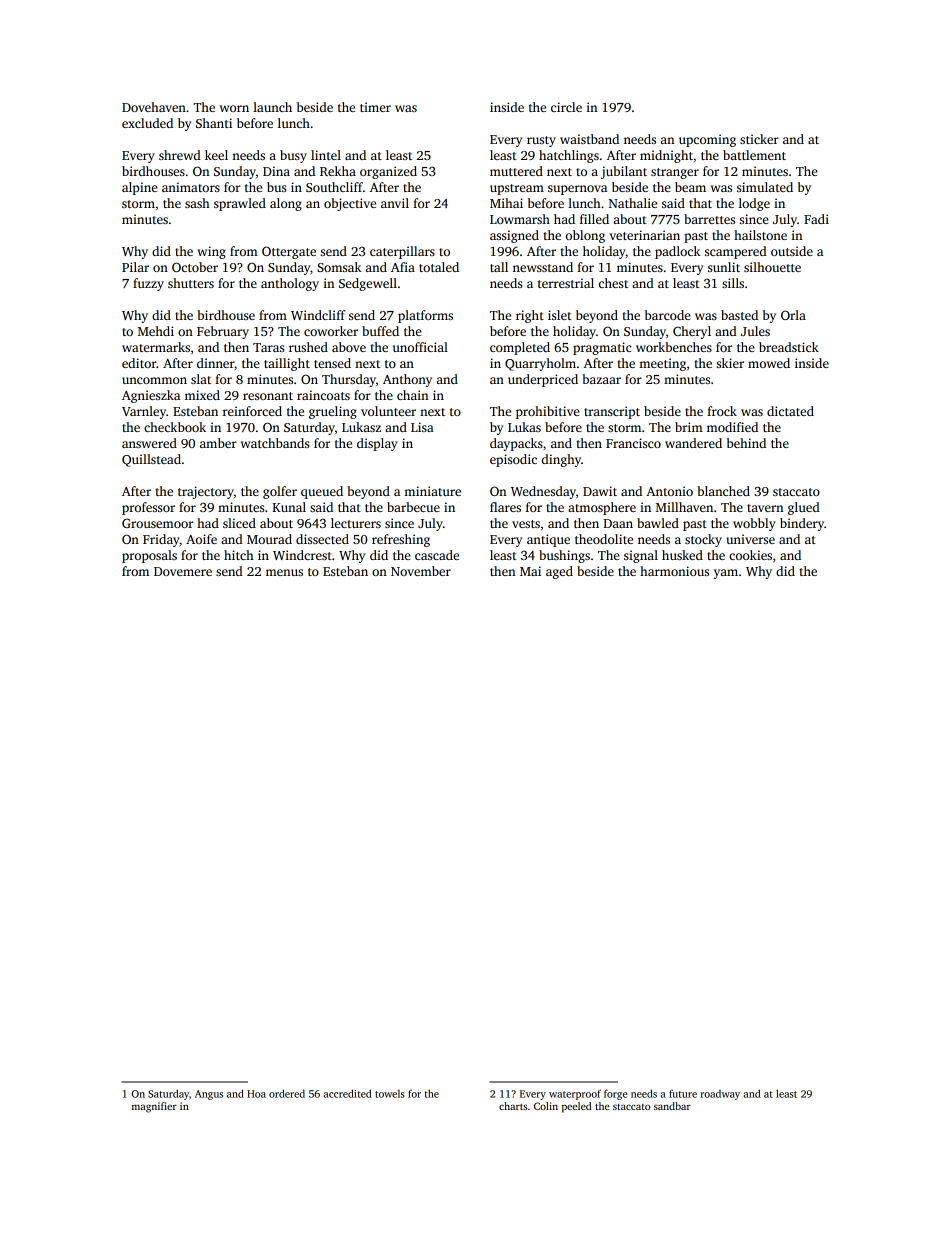 This page has width=952, height=1233. What do you see at coordinates (347, 1093) in the page?
I see `accredited` at bounding box center [347, 1093].
